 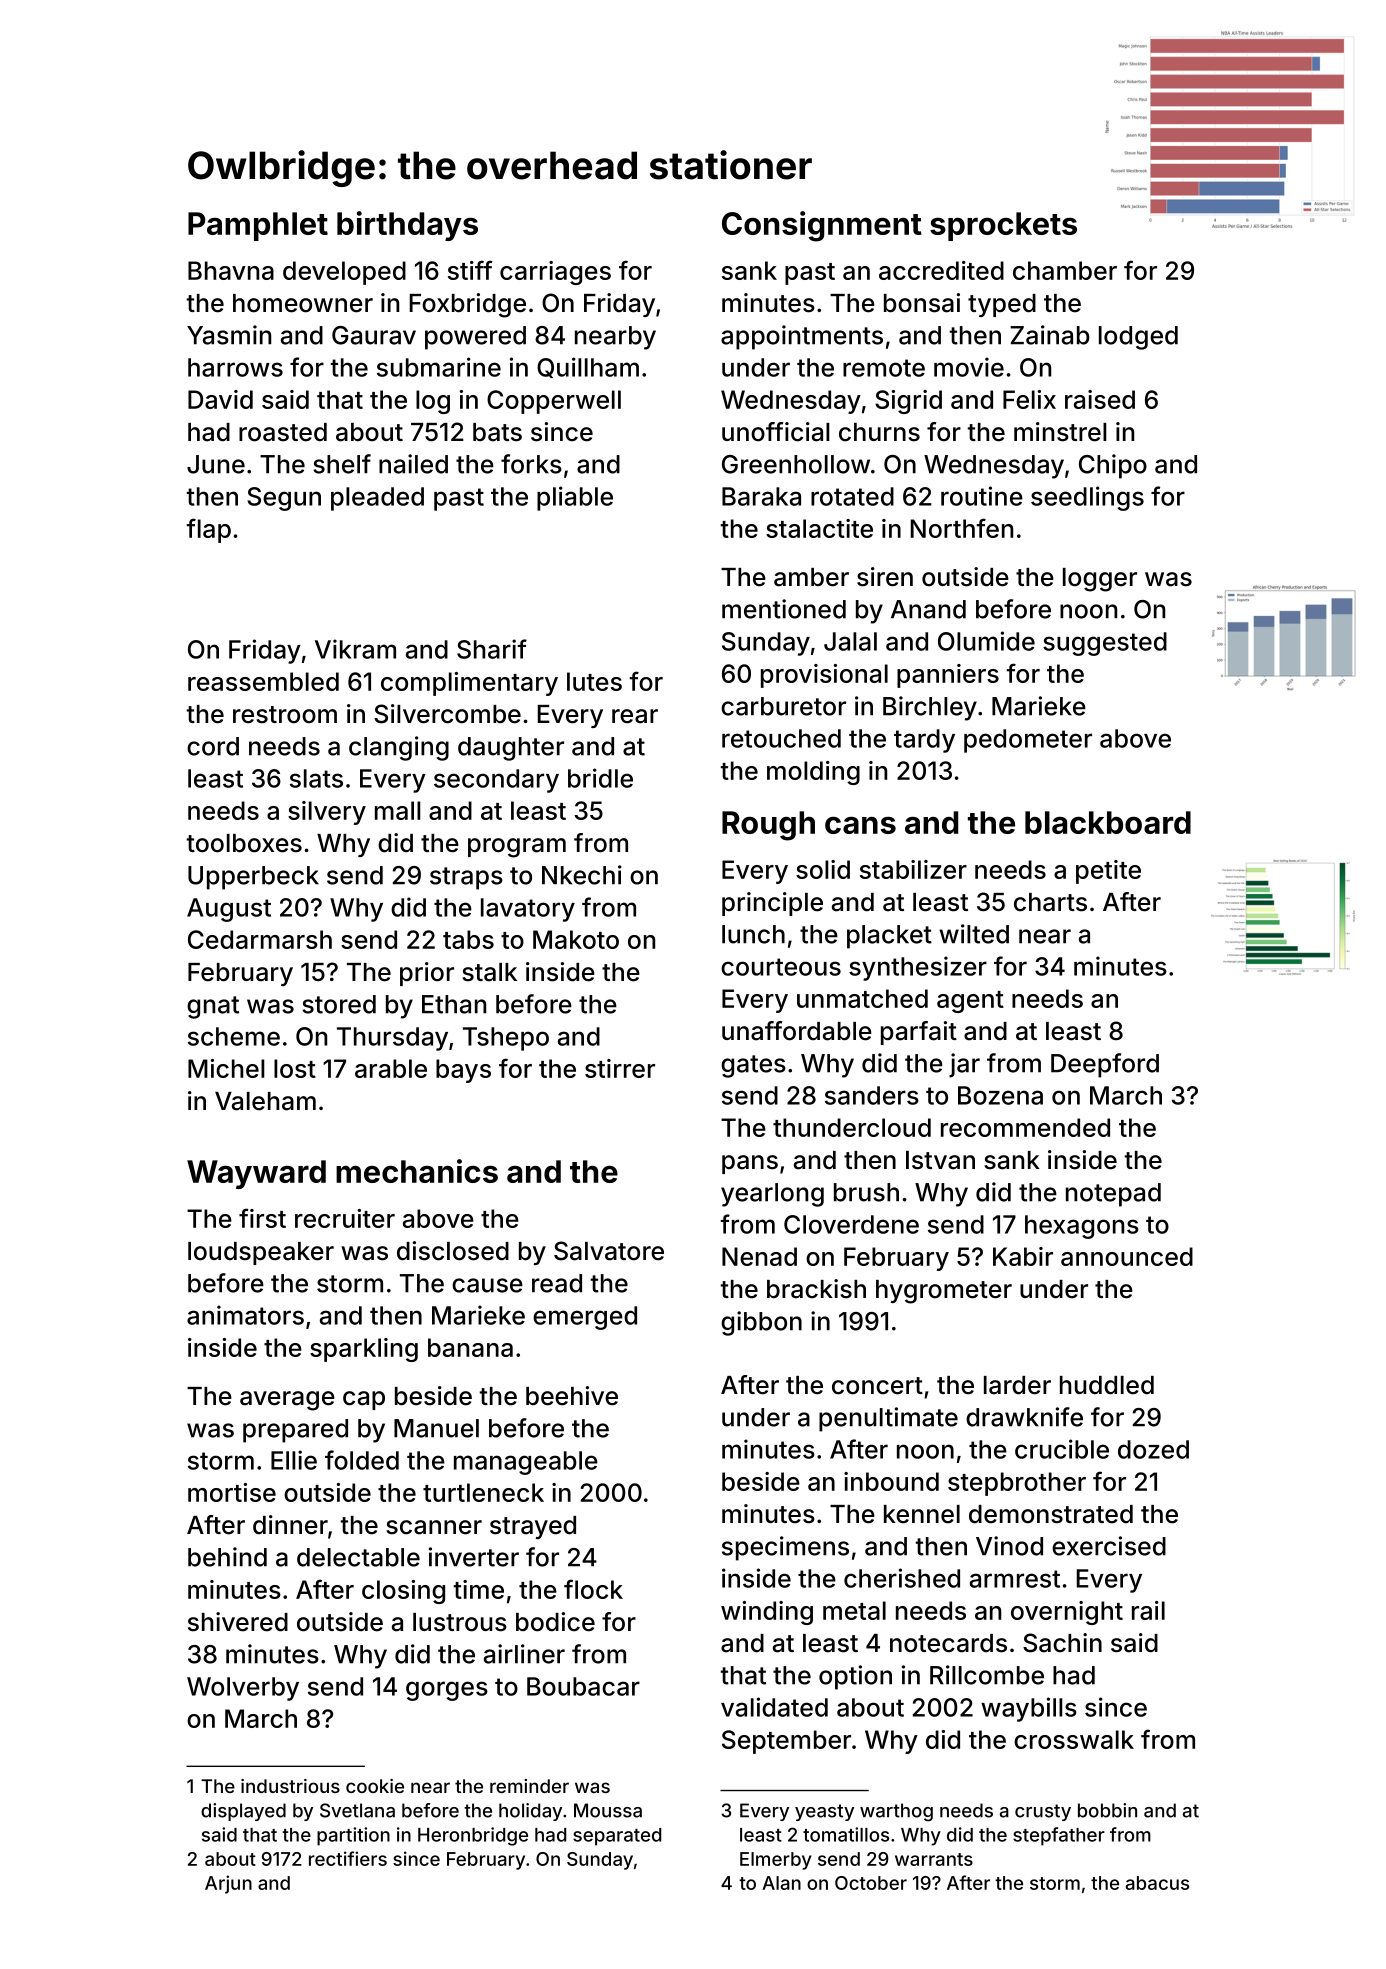 I want to click on lustrous, so click(x=460, y=1622).
